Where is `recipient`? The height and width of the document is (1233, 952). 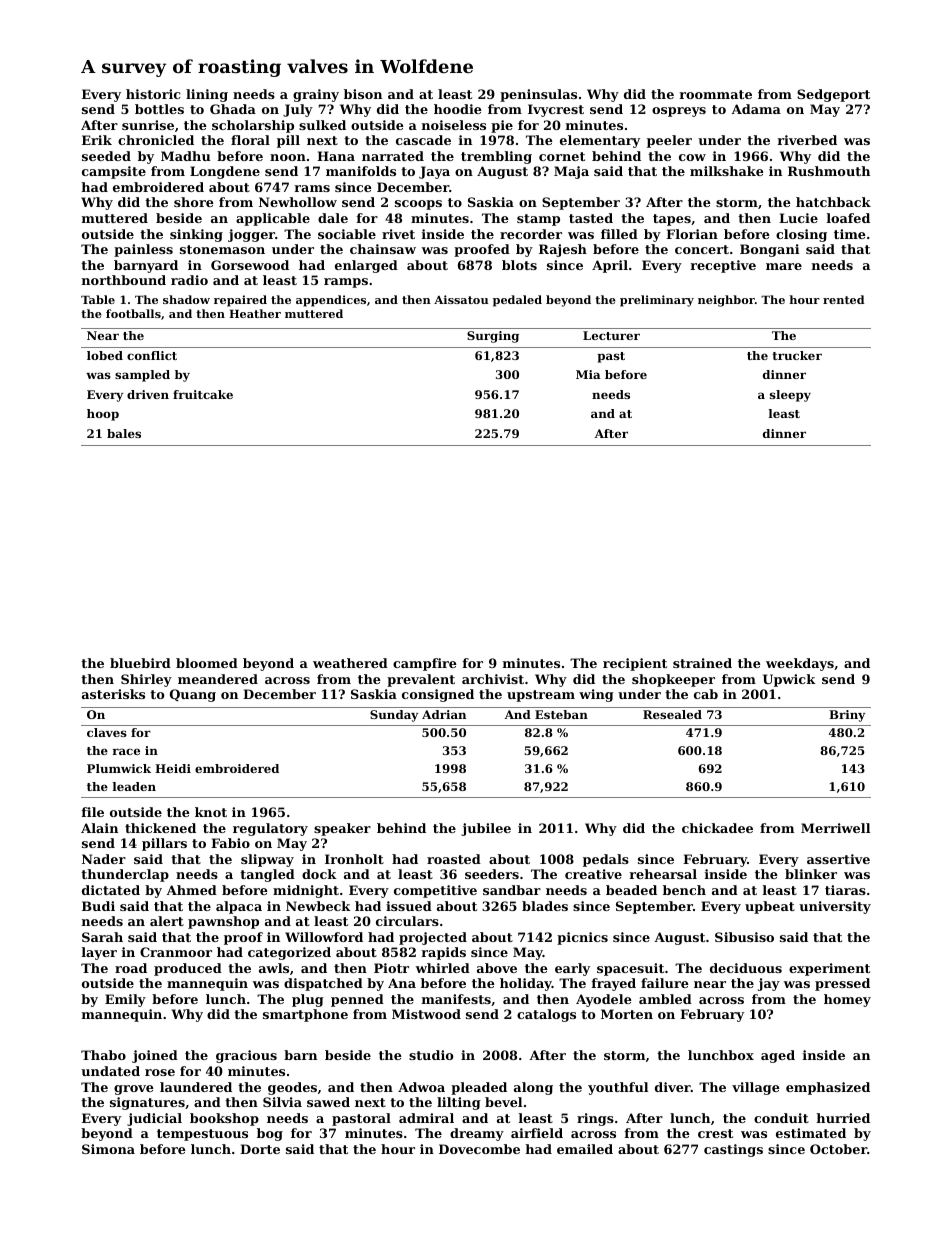 recipient is located at coordinates (635, 664).
